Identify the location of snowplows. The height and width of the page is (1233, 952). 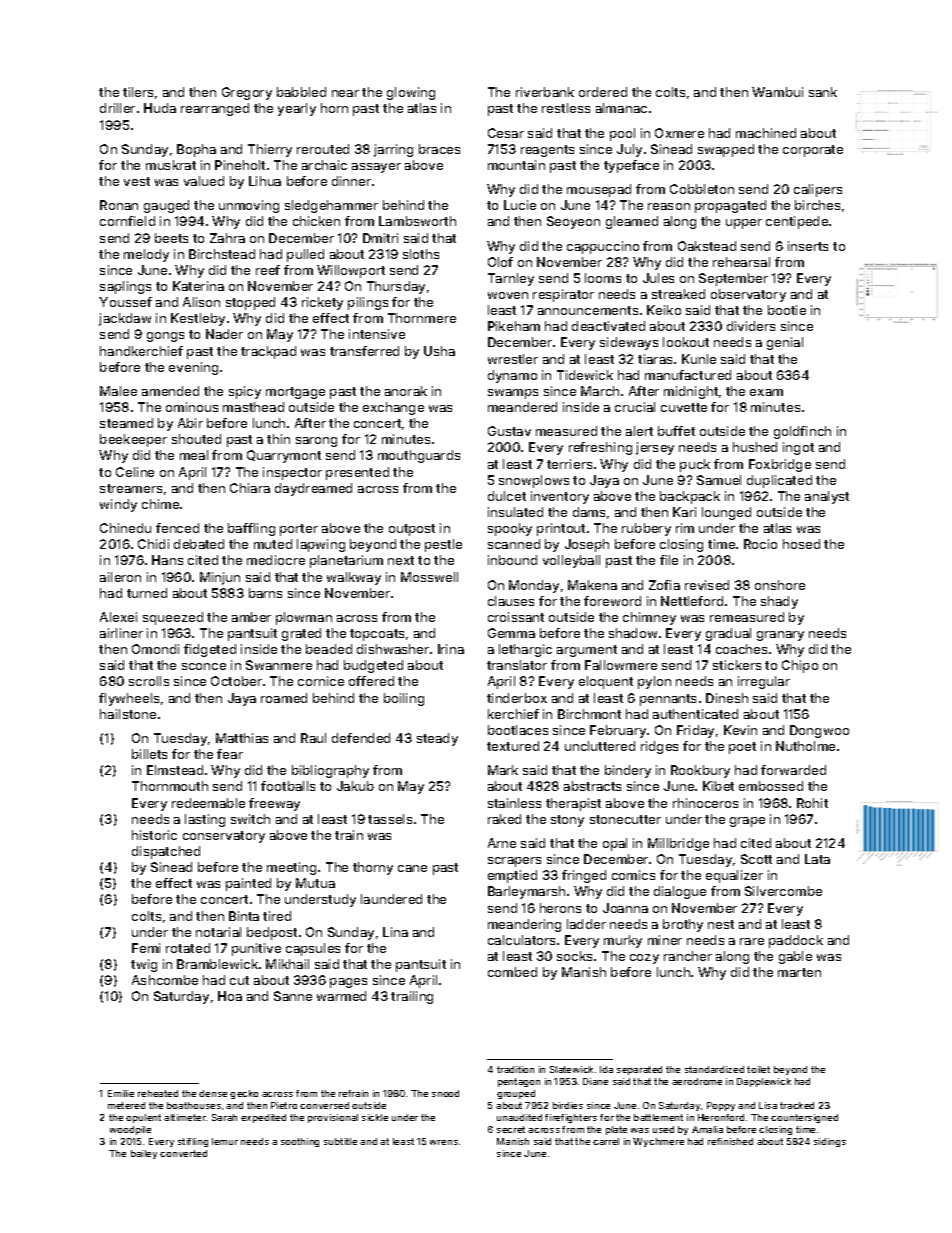
(534, 481).
